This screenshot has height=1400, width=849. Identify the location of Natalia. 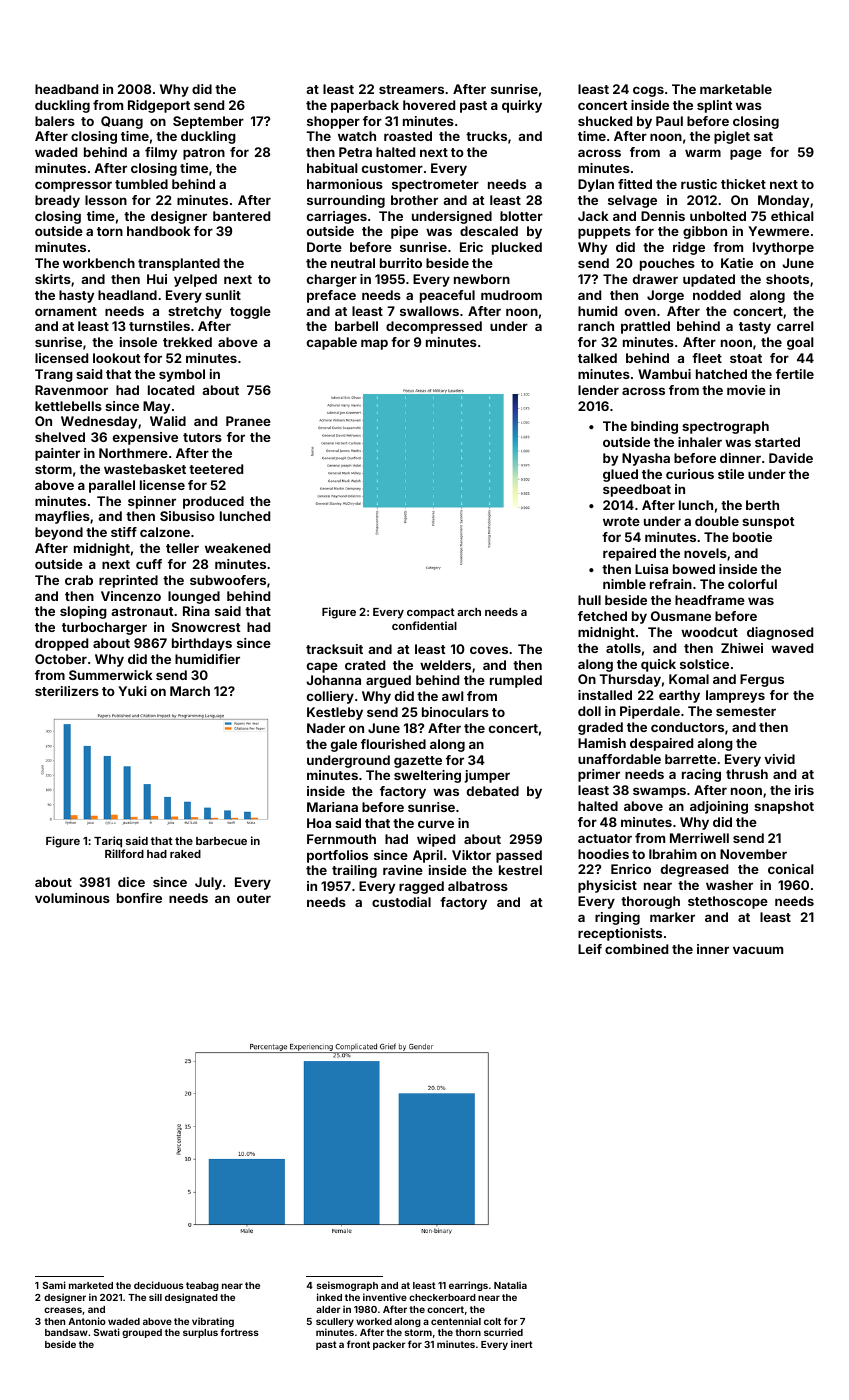
(510, 1285).
